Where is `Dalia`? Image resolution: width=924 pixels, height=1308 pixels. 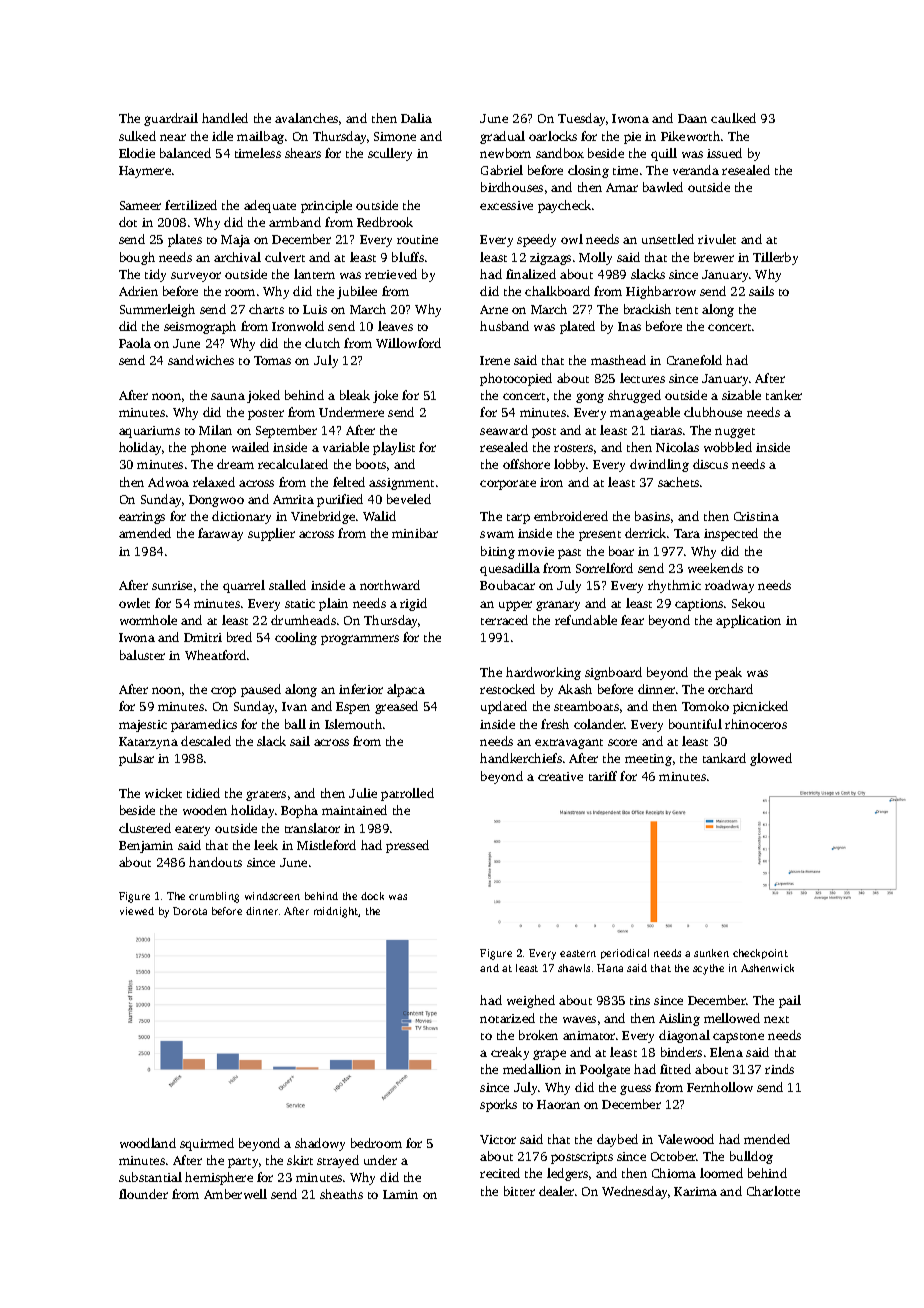
Dalia is located at coordinates (416, 118).
